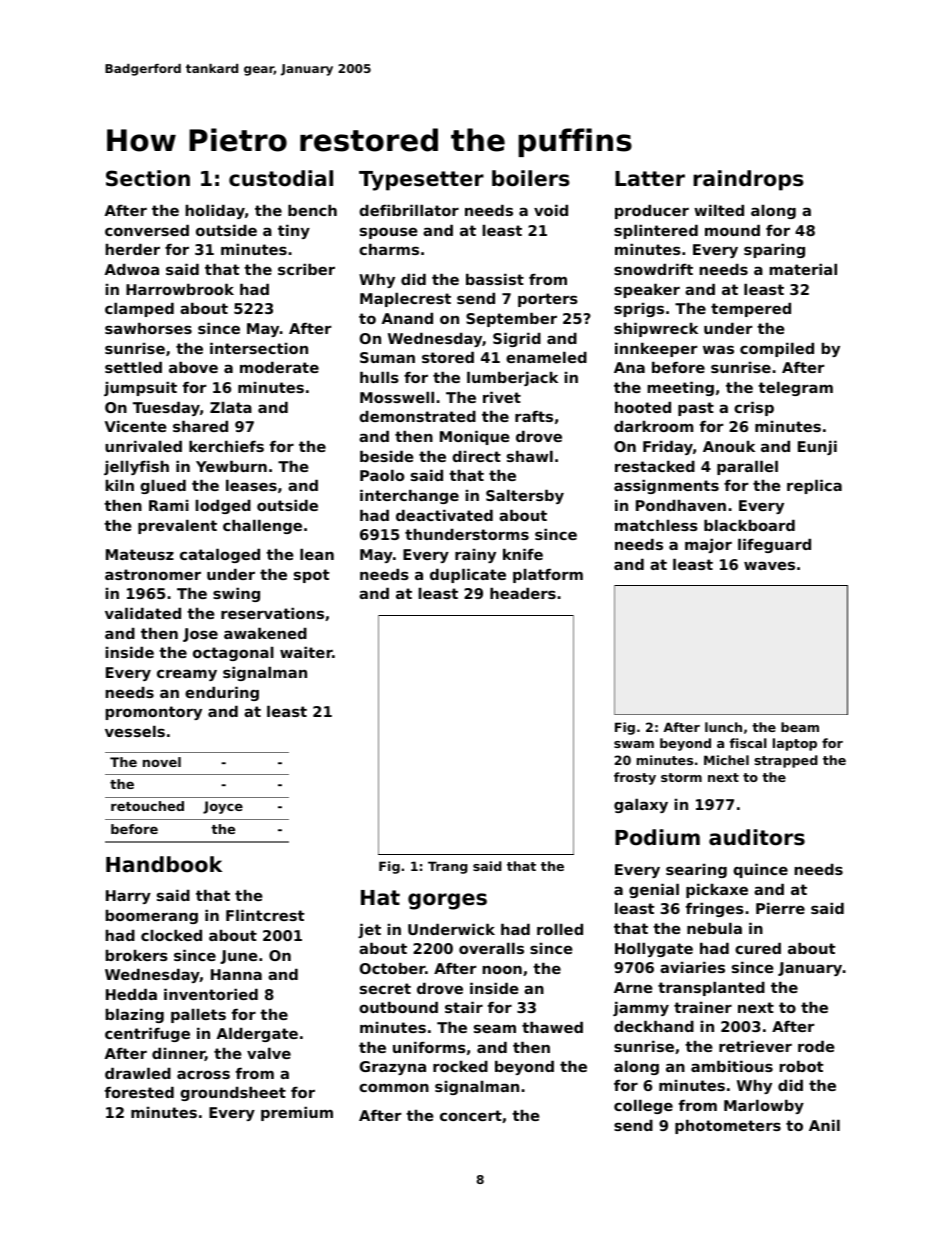 This page has width=952, height=1233. What do you see at coordinates (405, 300) in the page?
I see `Maplecrest` at bounding box center [405, 300].
